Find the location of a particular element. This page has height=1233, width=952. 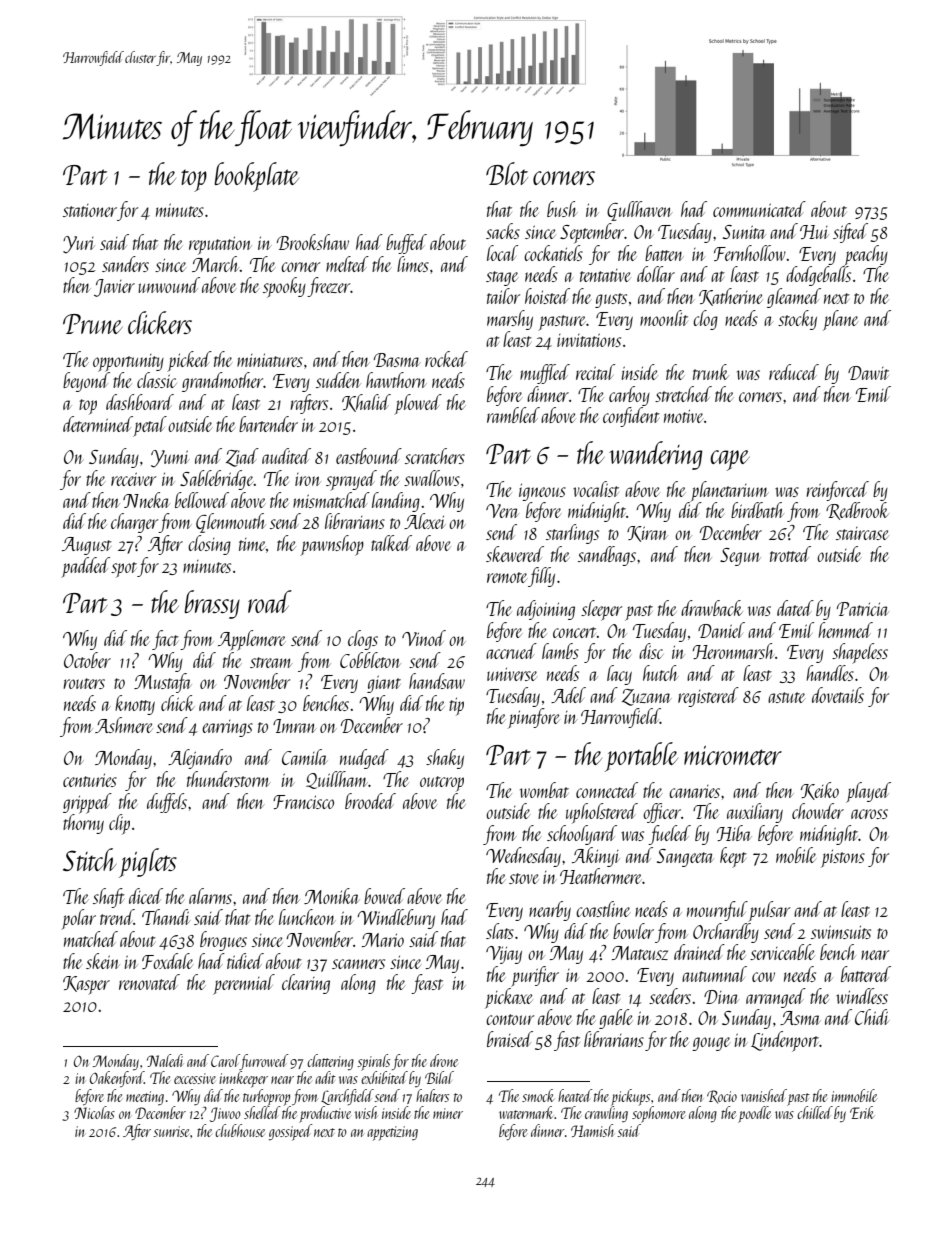

Sunita is located at coordinates (744, 232).
